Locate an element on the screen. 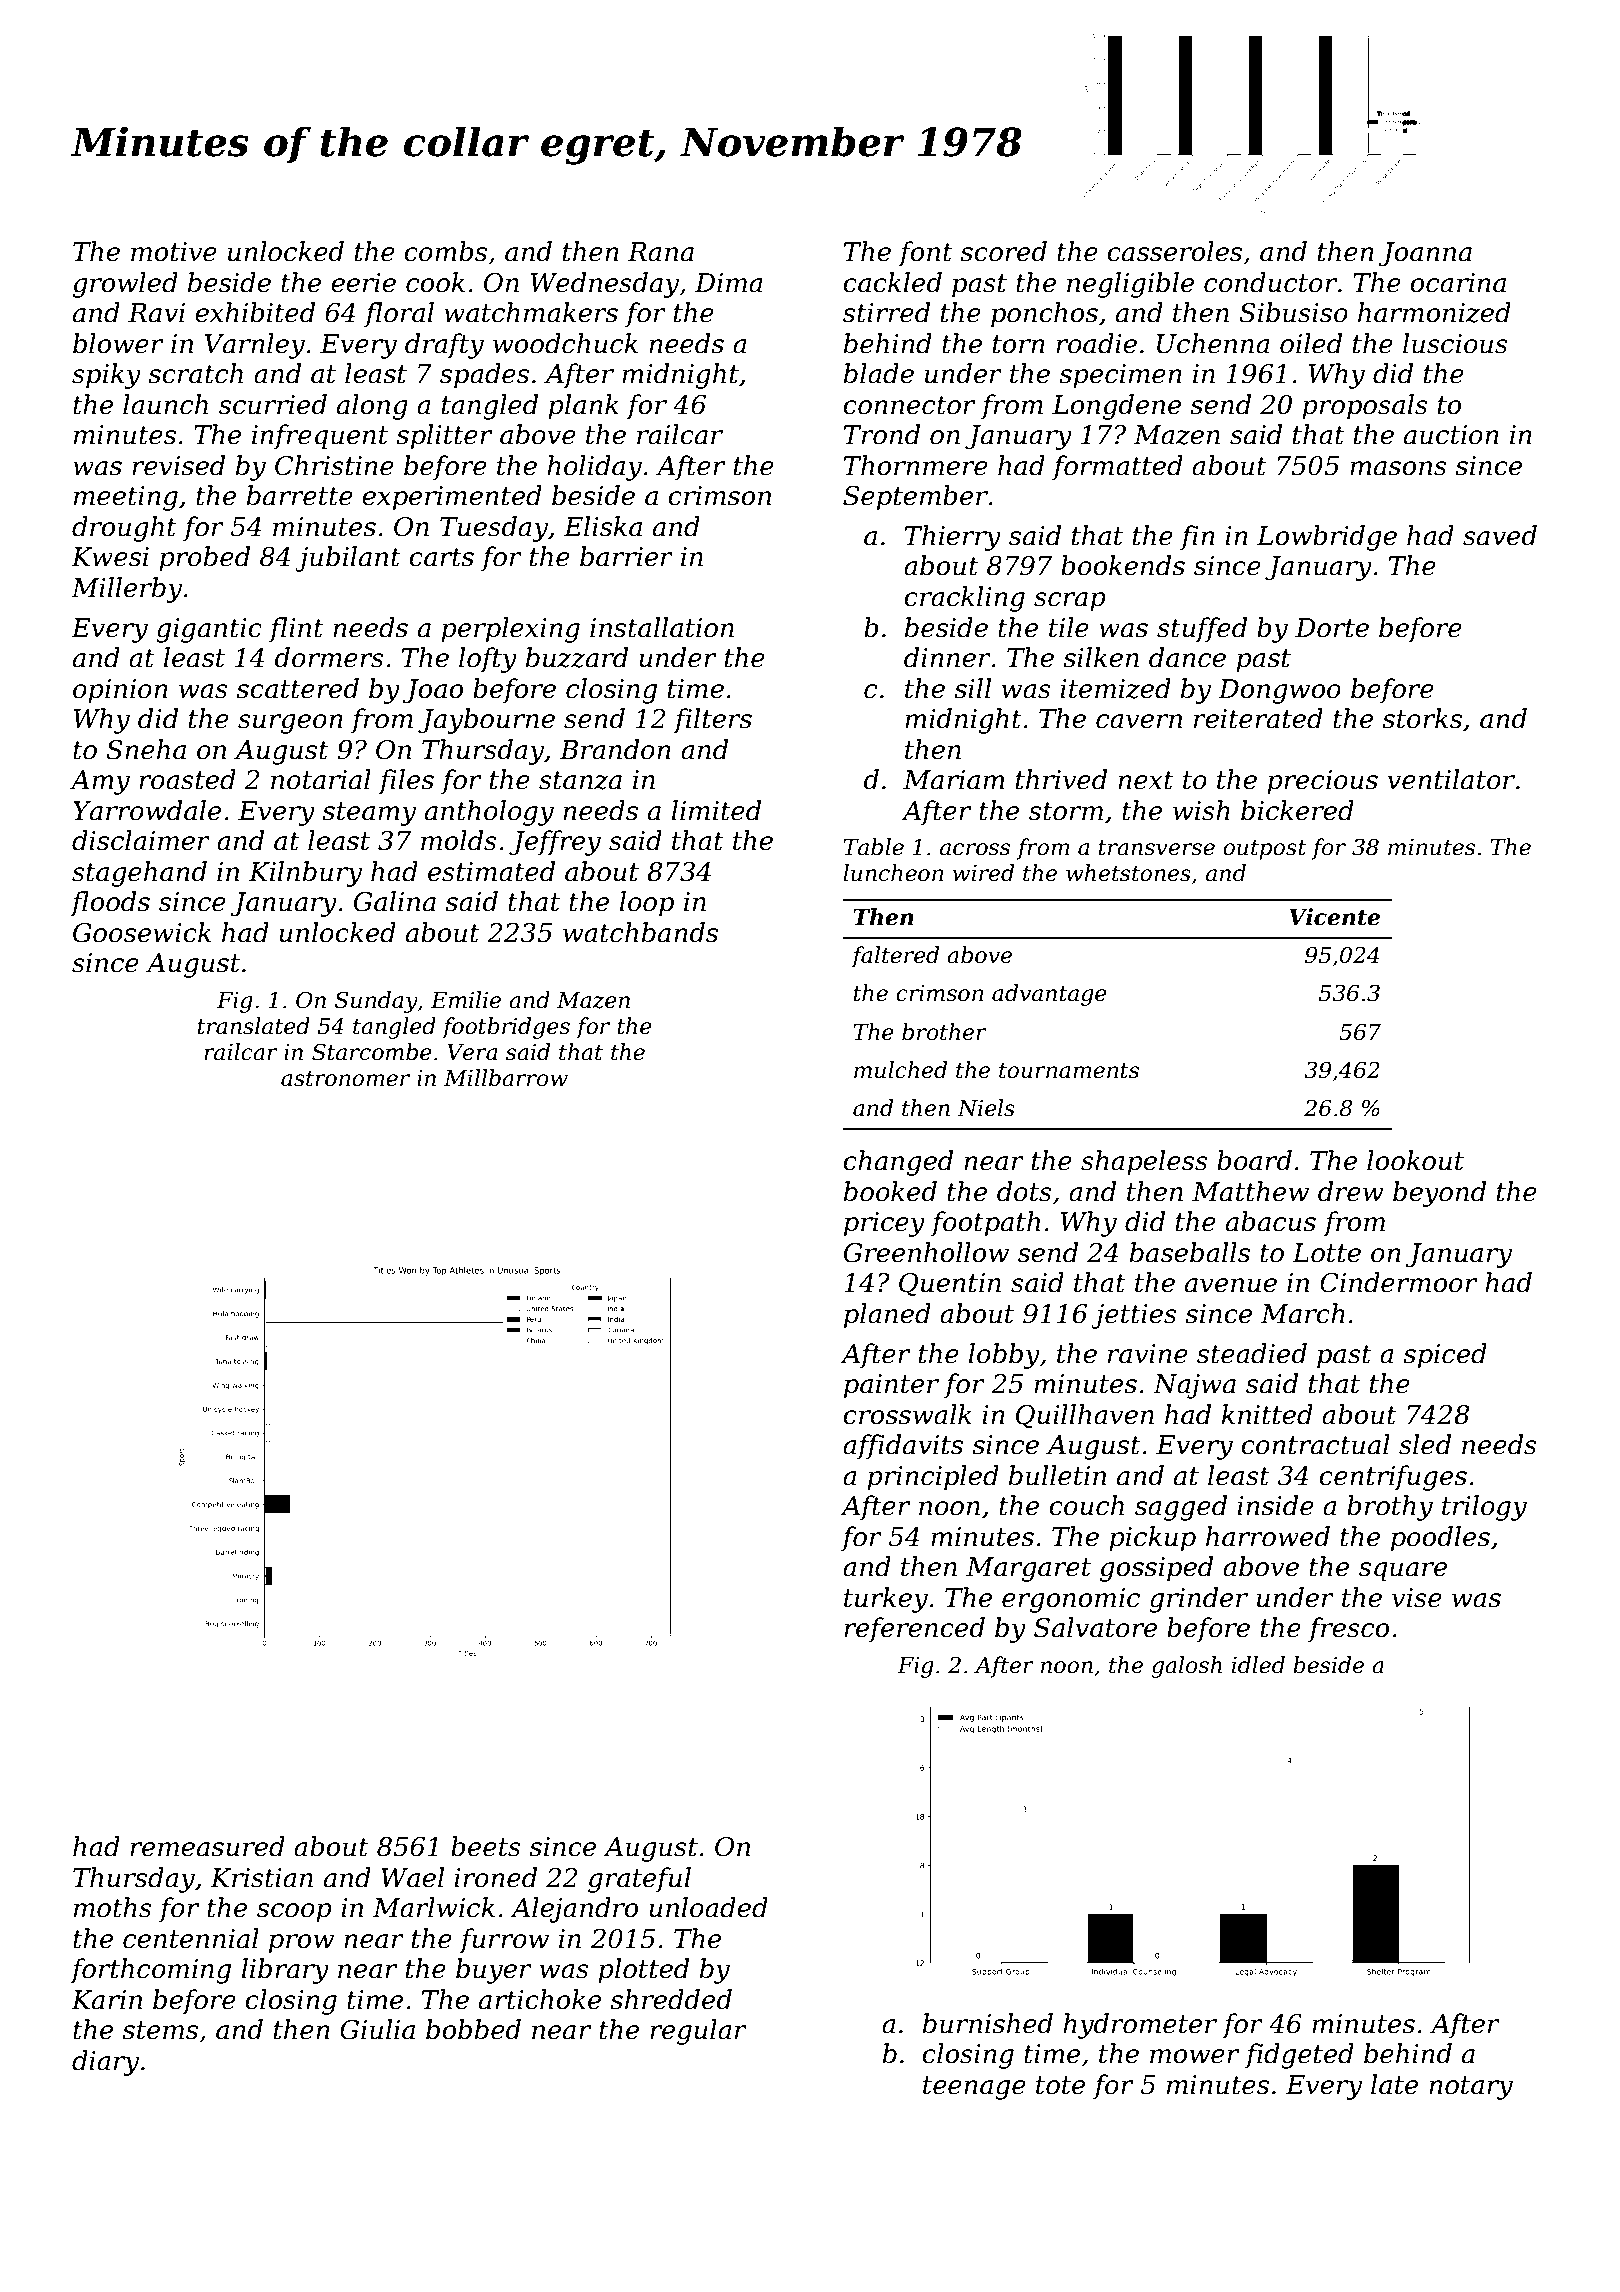  Rana is located at coordinates (661, 252).
